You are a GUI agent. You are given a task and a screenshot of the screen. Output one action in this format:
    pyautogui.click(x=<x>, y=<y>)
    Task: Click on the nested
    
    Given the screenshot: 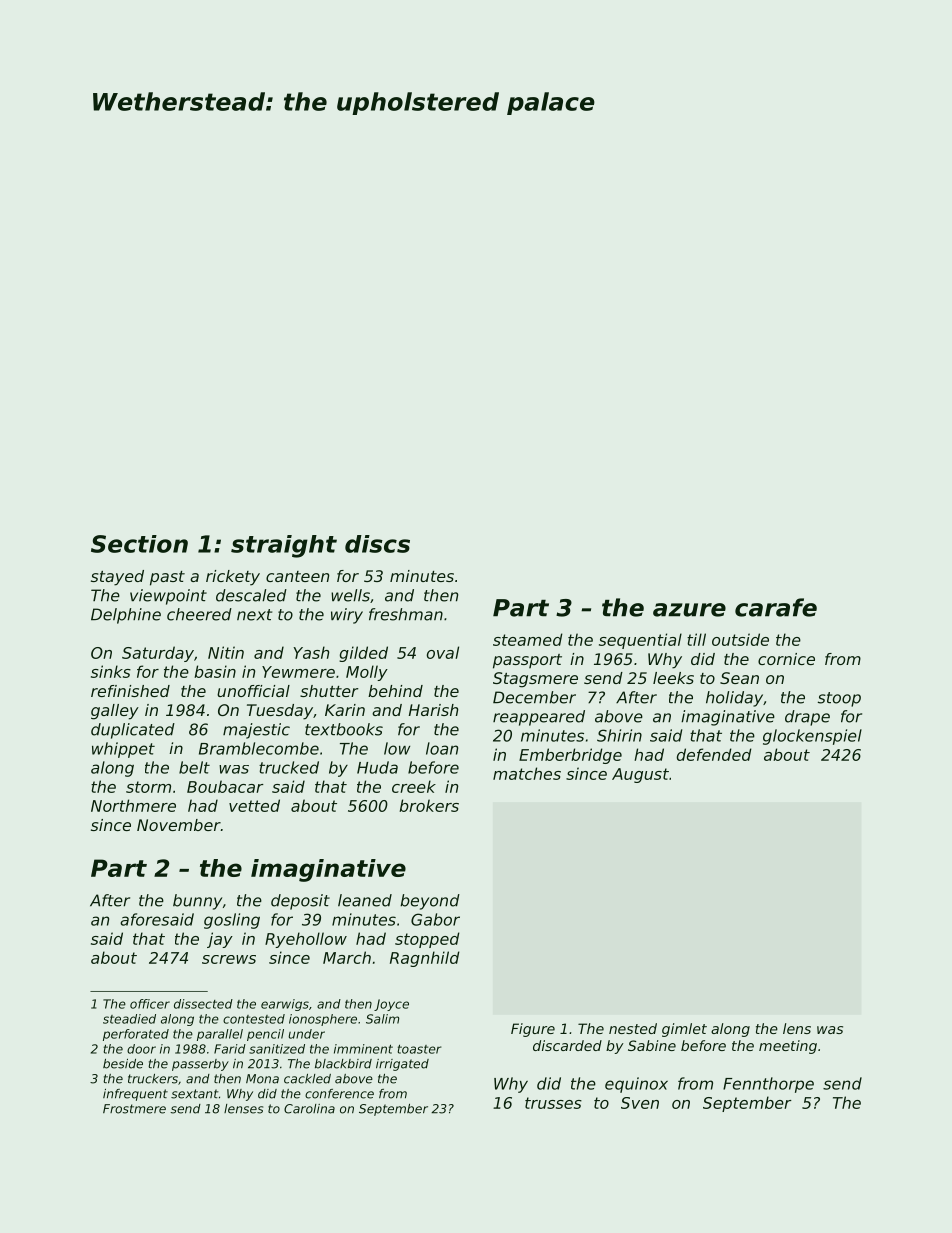 What is the action you would take?
    pyautogui.click(x=633, y=1028)
